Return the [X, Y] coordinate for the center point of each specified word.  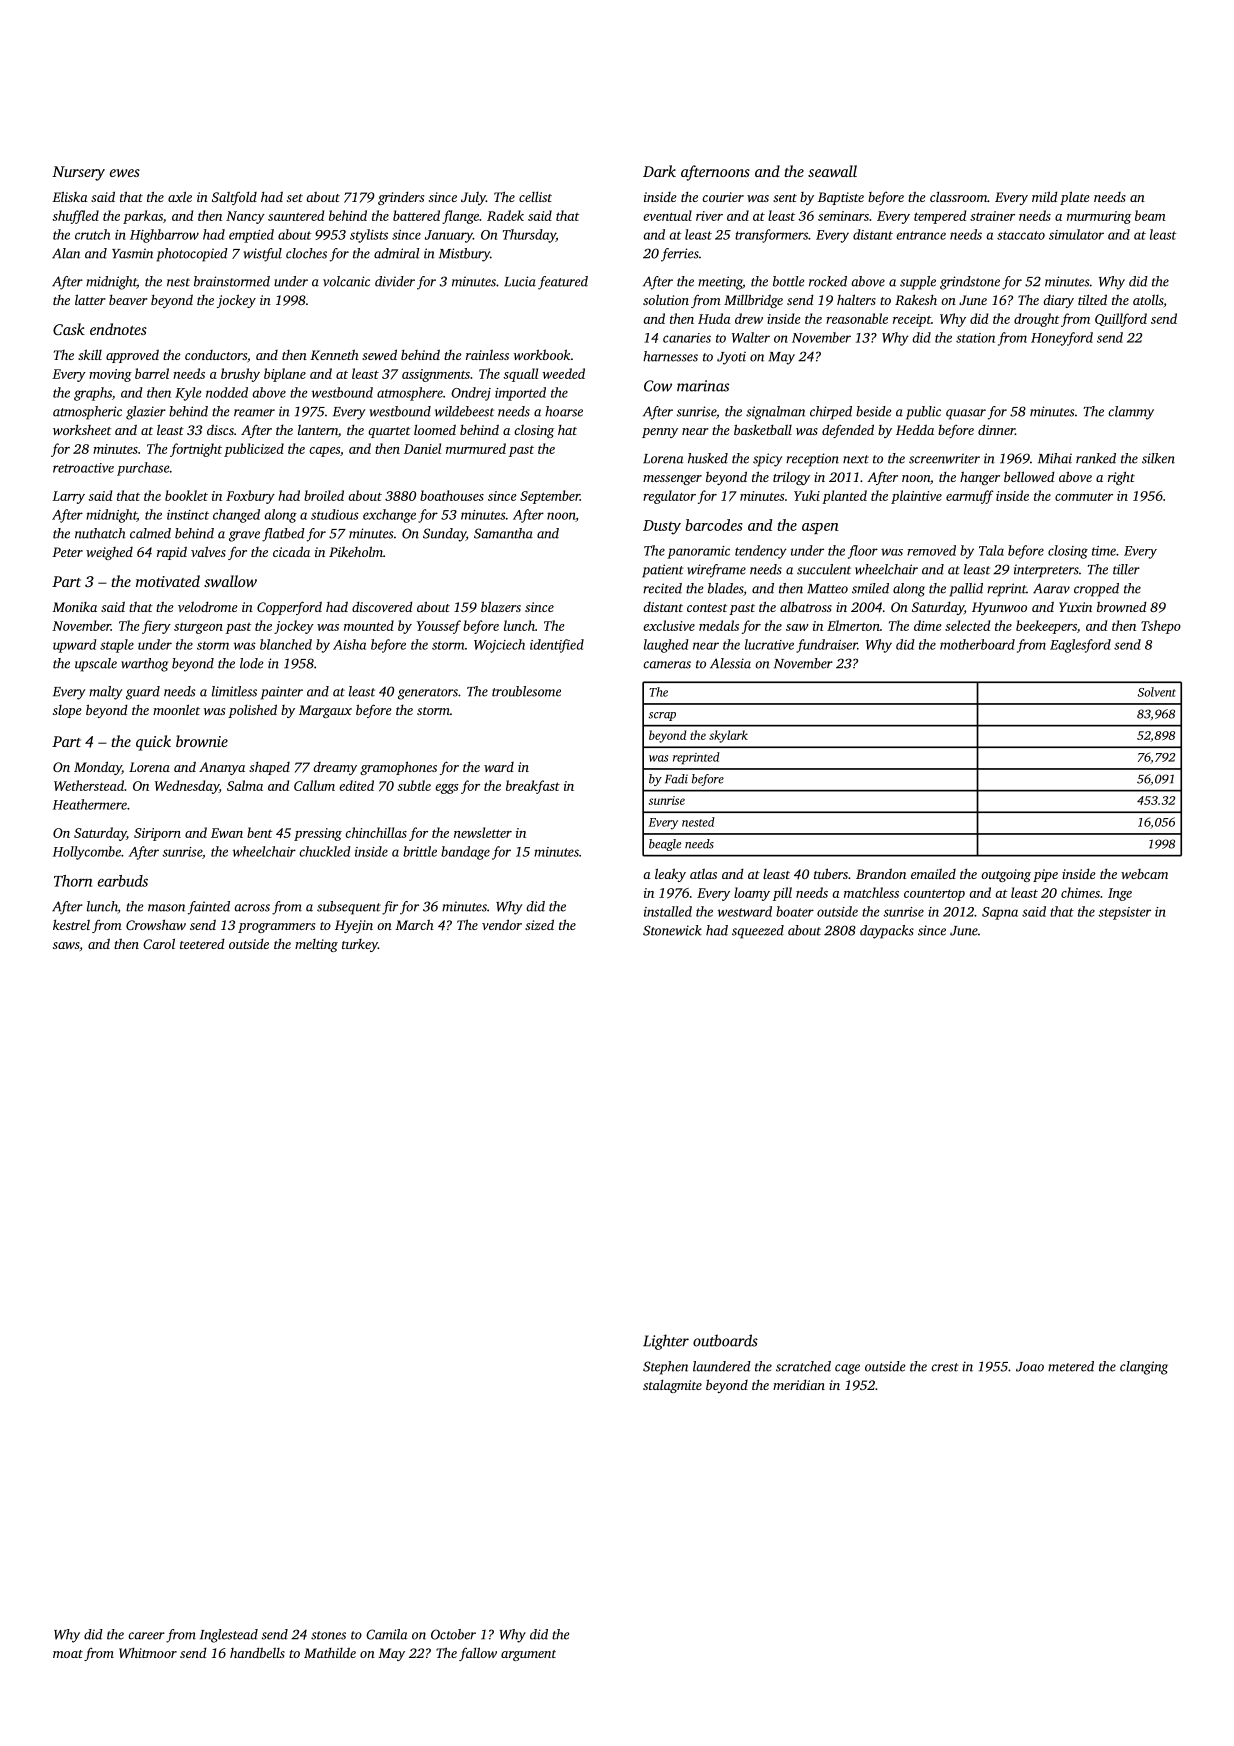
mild [1045, 196]
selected [967, 625]
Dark [659, 171]
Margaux [325, 711]
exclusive [669, 625]
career [146, 1636]
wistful [263, 255]
